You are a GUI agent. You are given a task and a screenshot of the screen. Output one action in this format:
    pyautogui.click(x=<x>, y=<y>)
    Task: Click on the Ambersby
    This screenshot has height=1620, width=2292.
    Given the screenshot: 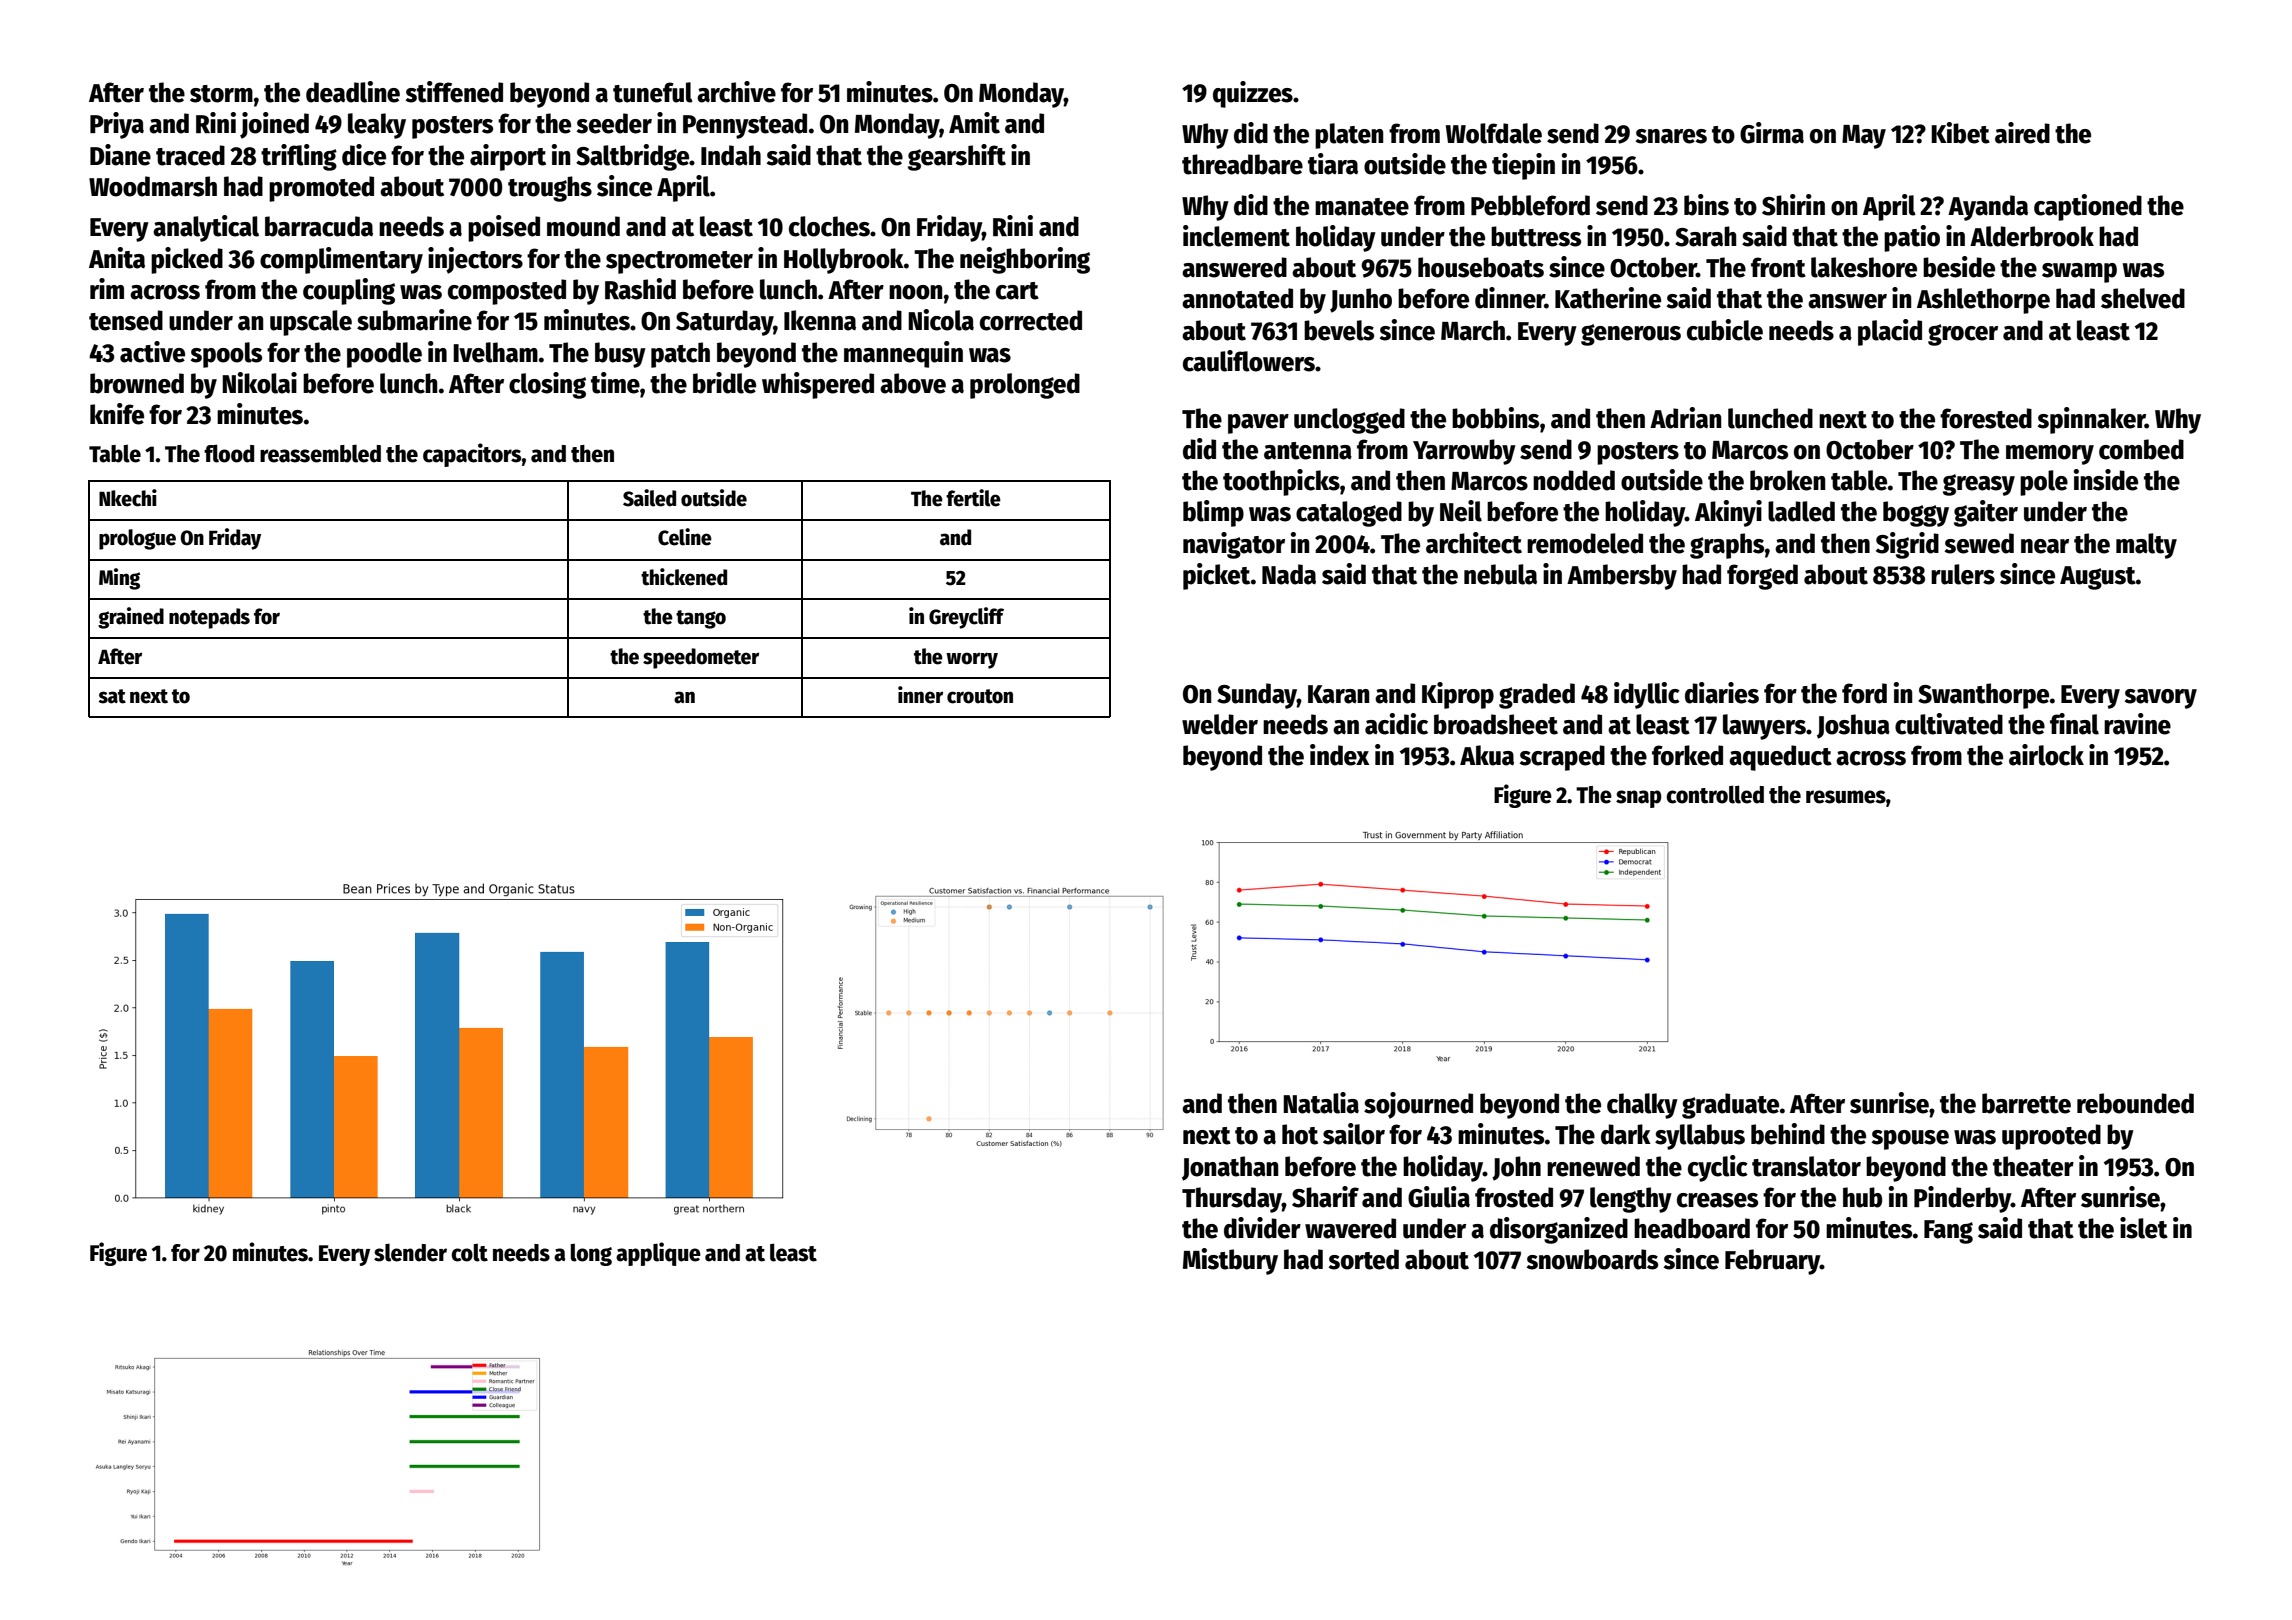 What is the action you would take?
    pyautogui.click(x=1622, y=577)
